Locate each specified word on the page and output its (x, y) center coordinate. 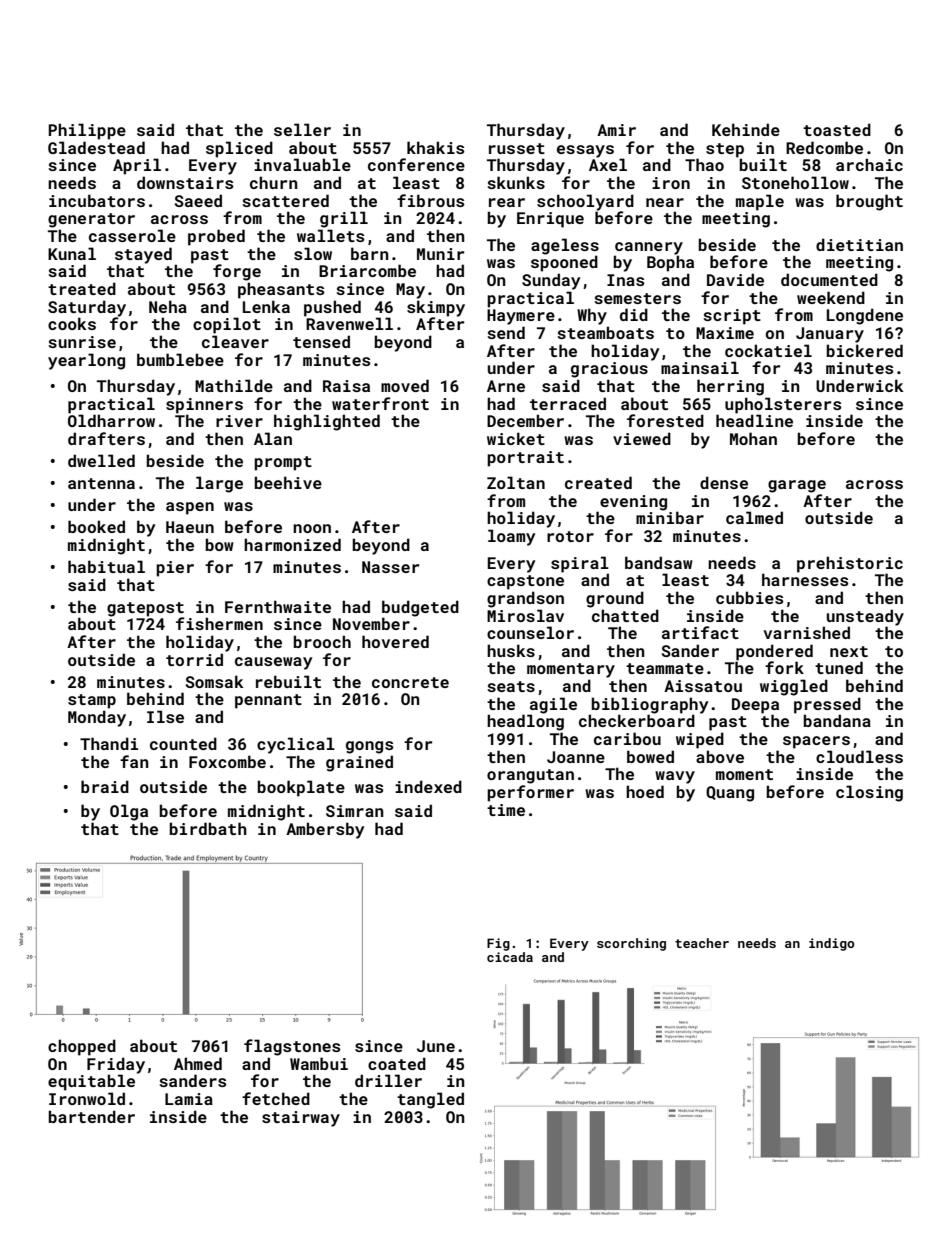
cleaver (235, 341)
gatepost (145, 609)
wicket (516, 438)
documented (829, 279)
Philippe (87, 131)
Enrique (550, 220)
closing (869, 793)
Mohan (753, 438)
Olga (129, 812)
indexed (428, 786)
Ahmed (198, 1063)
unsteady (865, 617)
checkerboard (637, 720)
